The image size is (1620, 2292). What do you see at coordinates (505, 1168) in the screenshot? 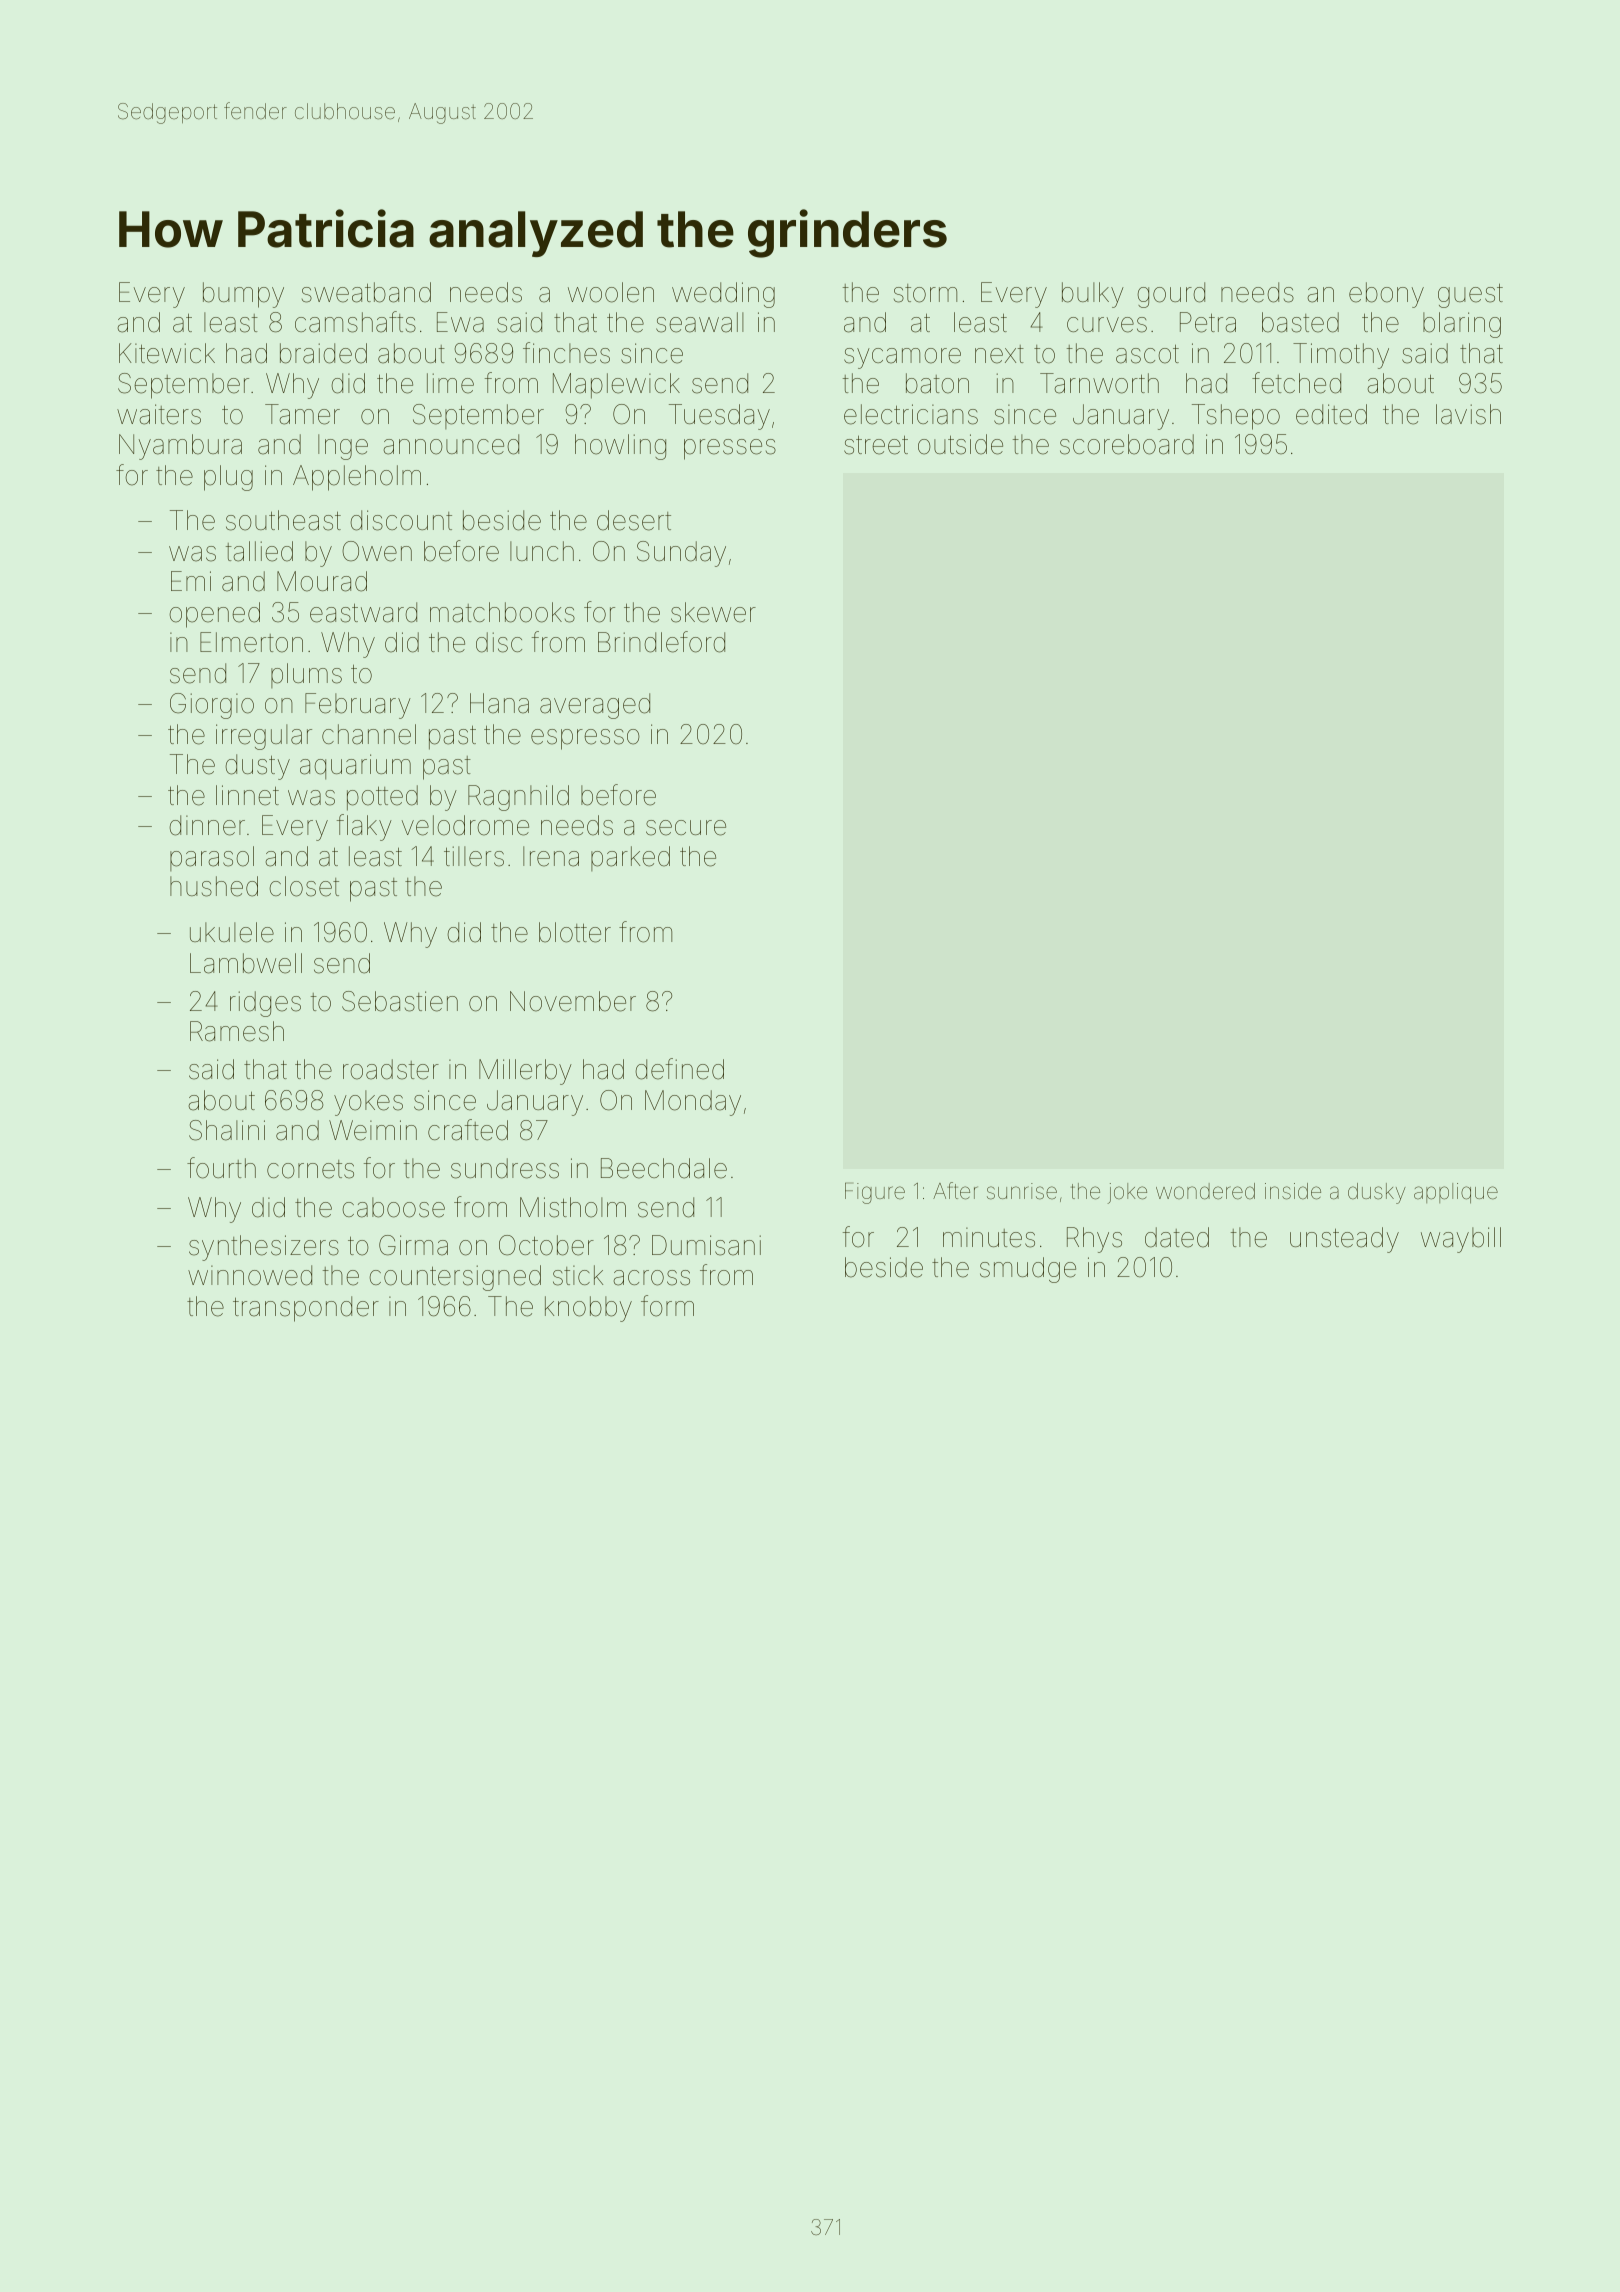
I see `sundress` at bounding box center [505, 1168].
